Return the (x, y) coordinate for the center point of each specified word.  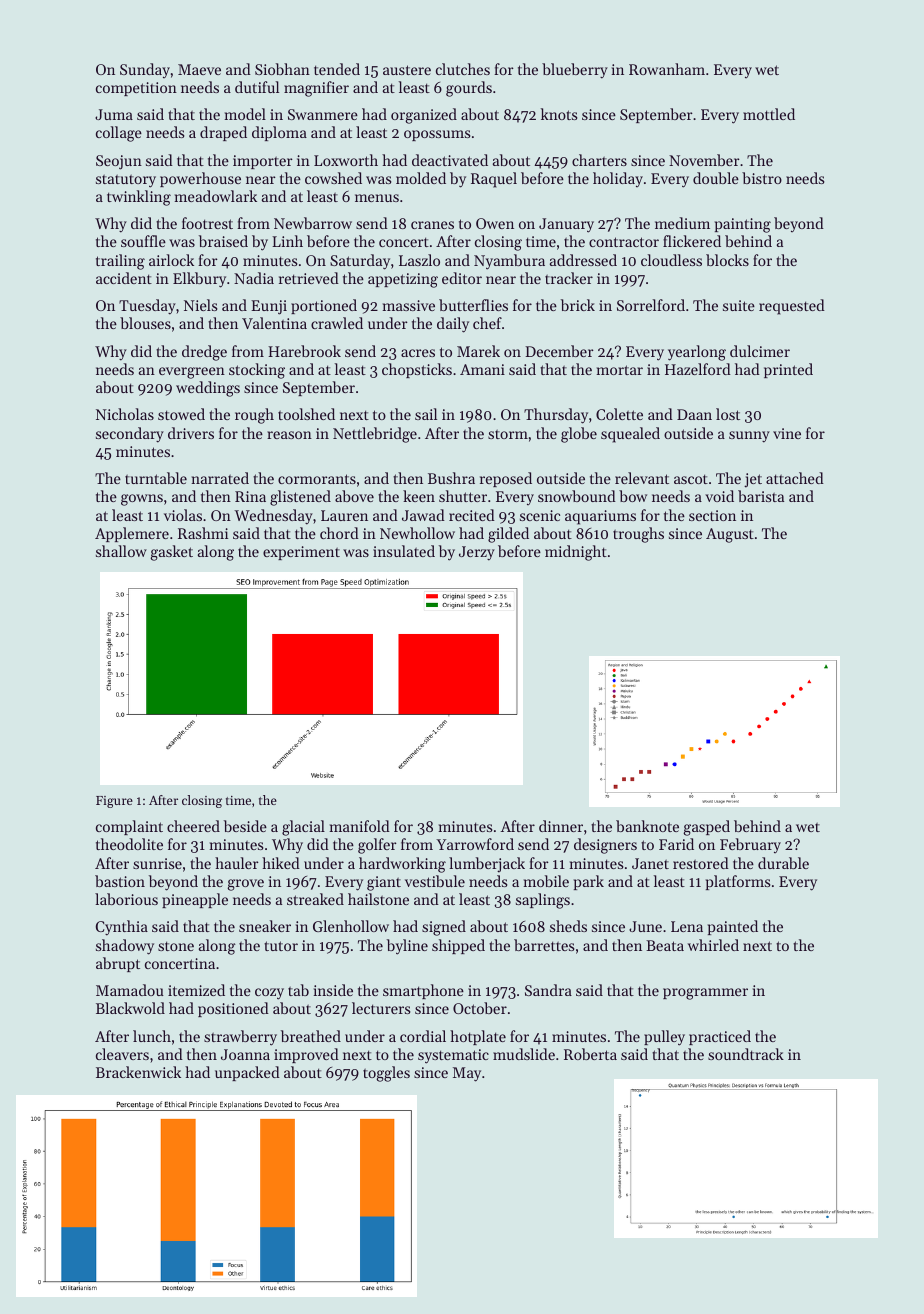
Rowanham (667, 69)
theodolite (129, 844)
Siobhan (282, 69)
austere (407, 70)
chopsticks (417, 370)
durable (783, 863)
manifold (360, 826)
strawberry (240, 1038)
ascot (691, 479)
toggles (386, 1074)
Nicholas (125, 414)
